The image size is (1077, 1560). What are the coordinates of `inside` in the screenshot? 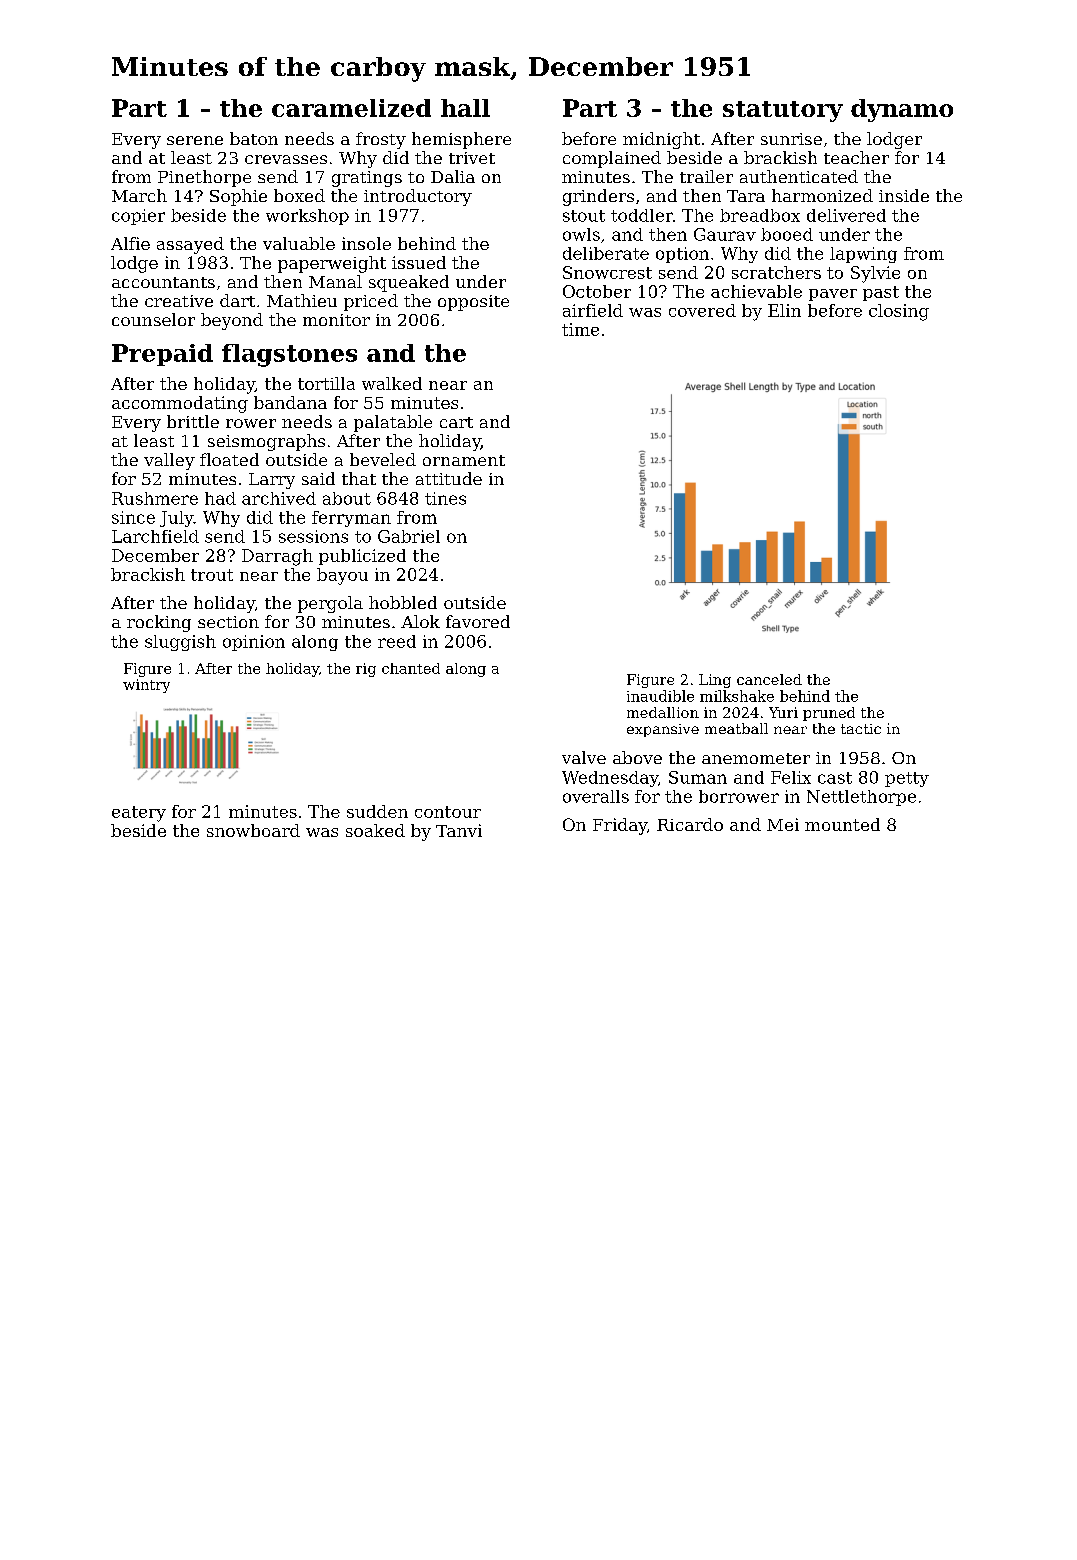 It's located at (904, 195).
